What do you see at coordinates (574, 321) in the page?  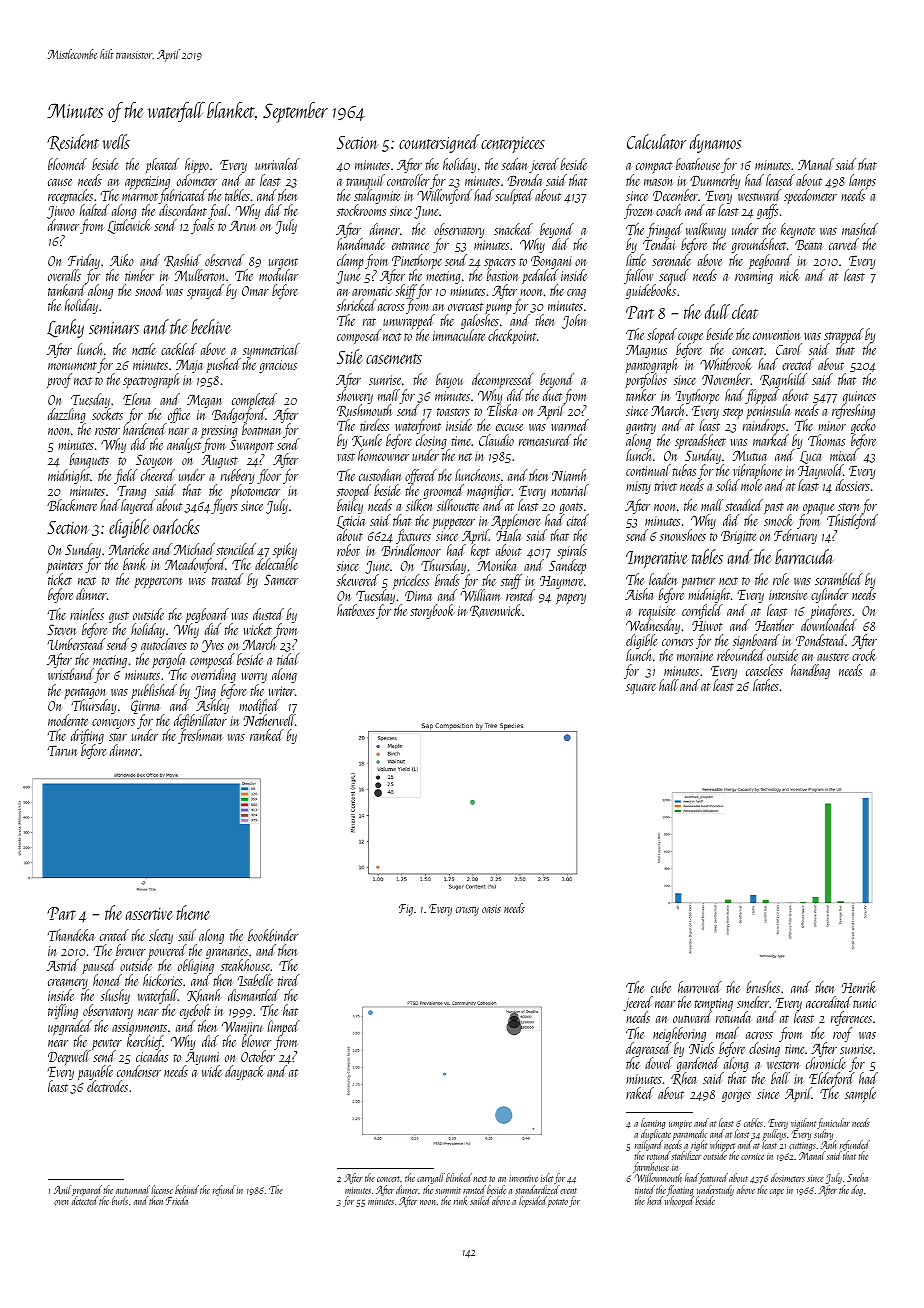 I see `John` at bounding box center [574, 321].
